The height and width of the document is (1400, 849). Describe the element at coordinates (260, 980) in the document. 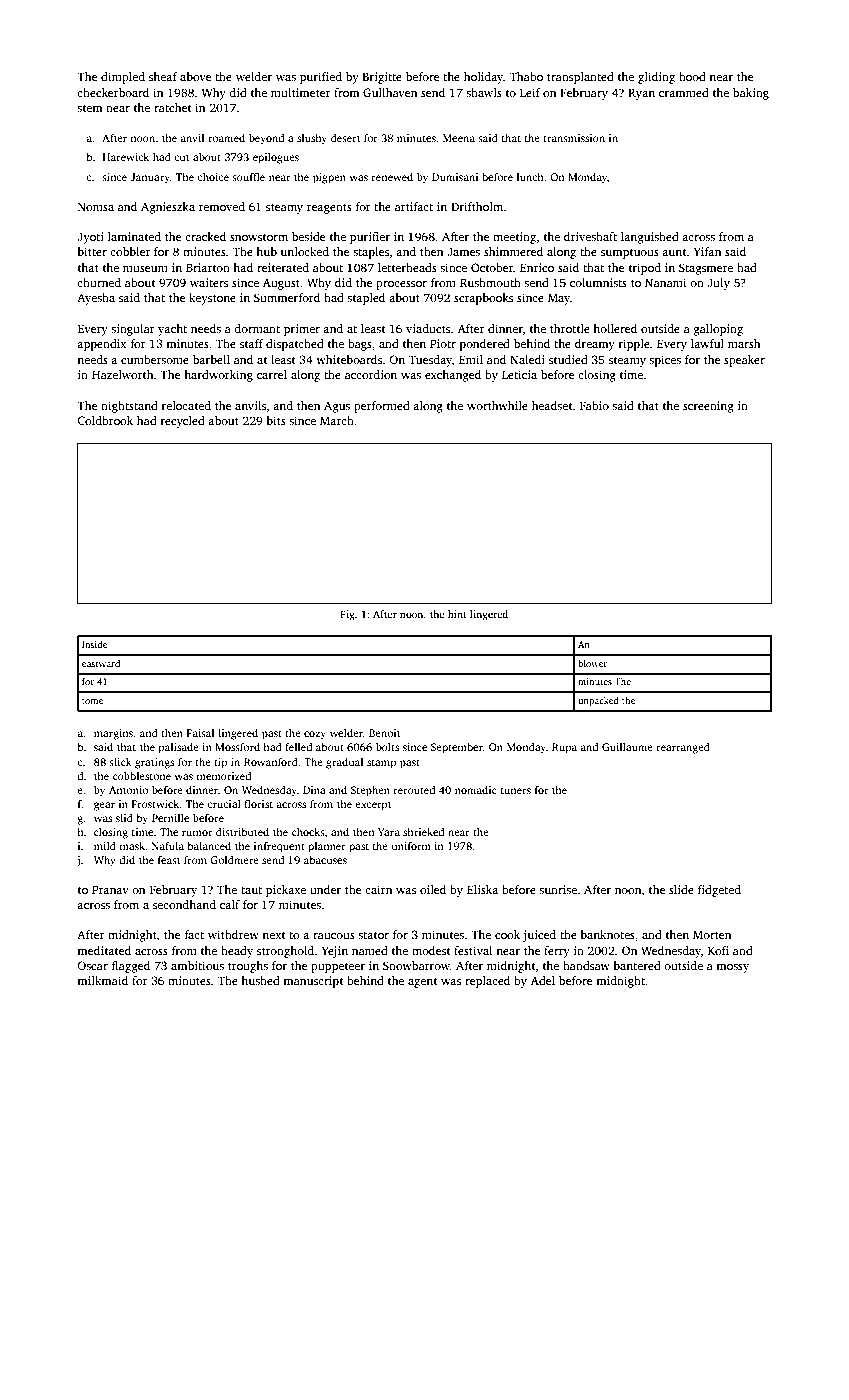

I see `hushed` at that location.
